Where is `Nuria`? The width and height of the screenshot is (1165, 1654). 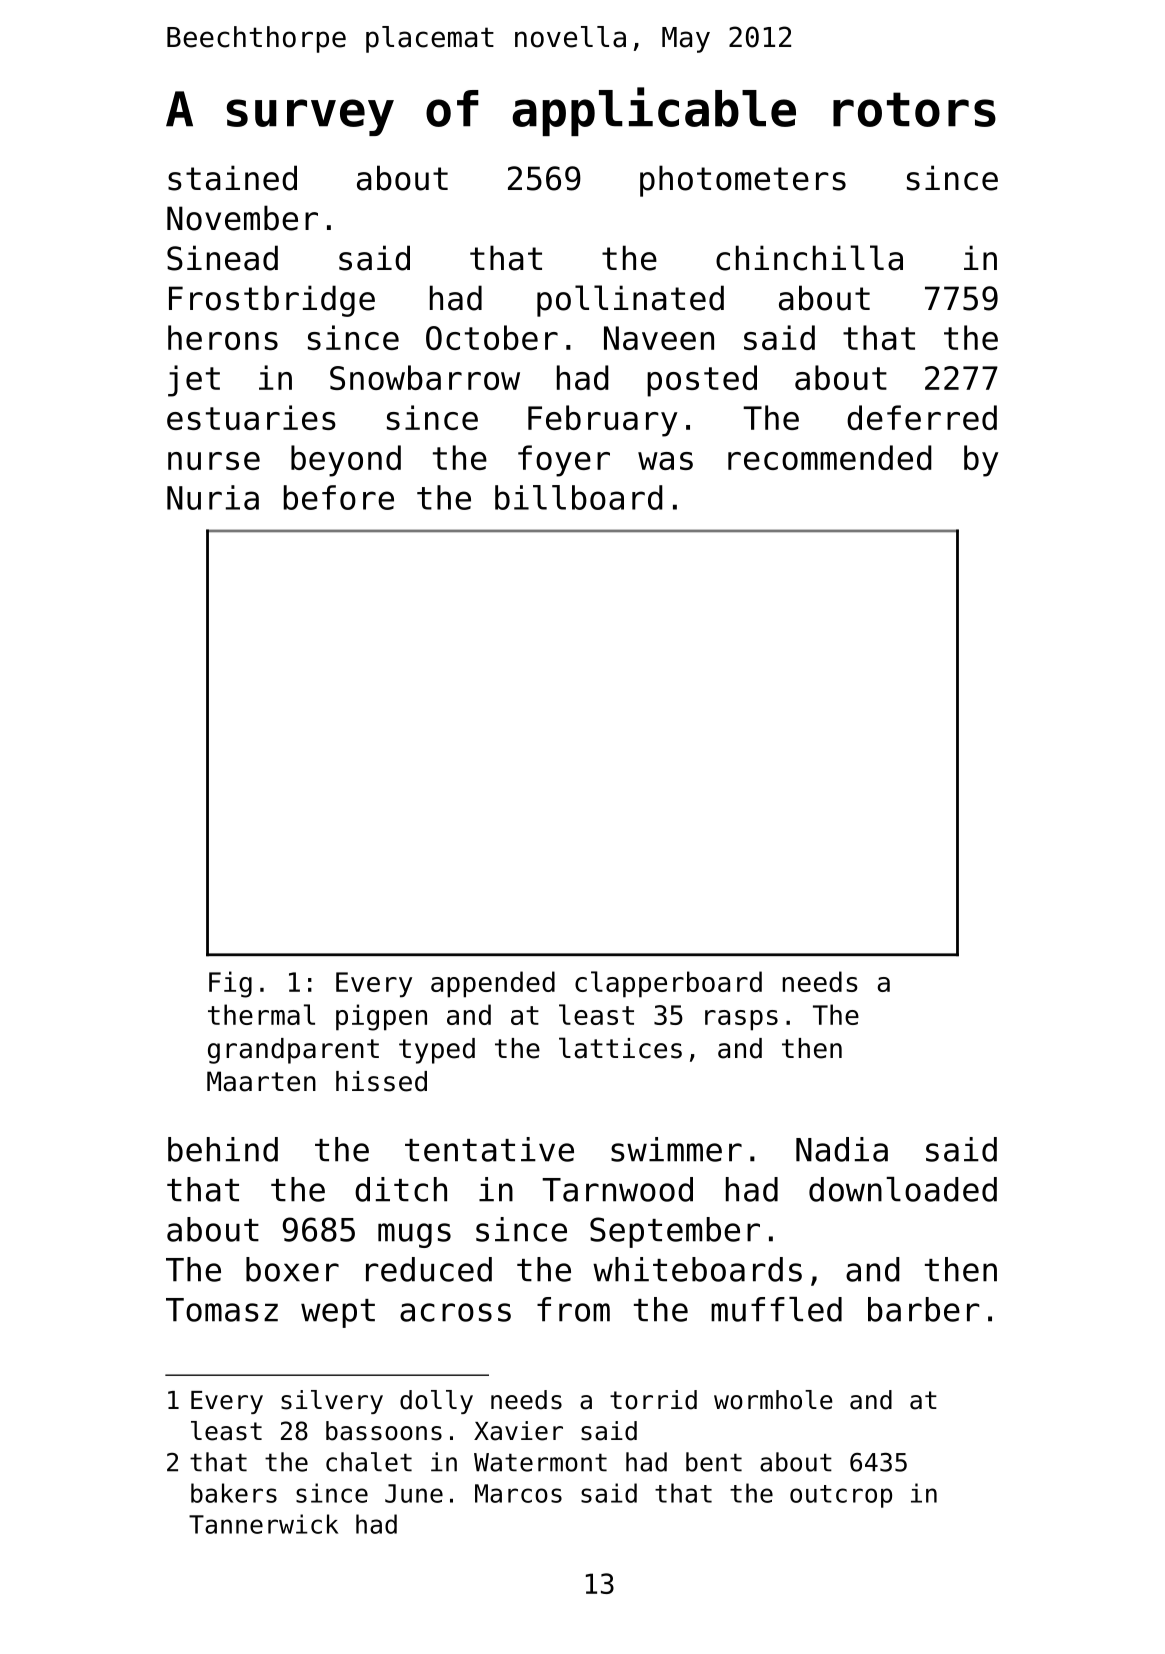
Nuria is located at coordinates (213, 497).
